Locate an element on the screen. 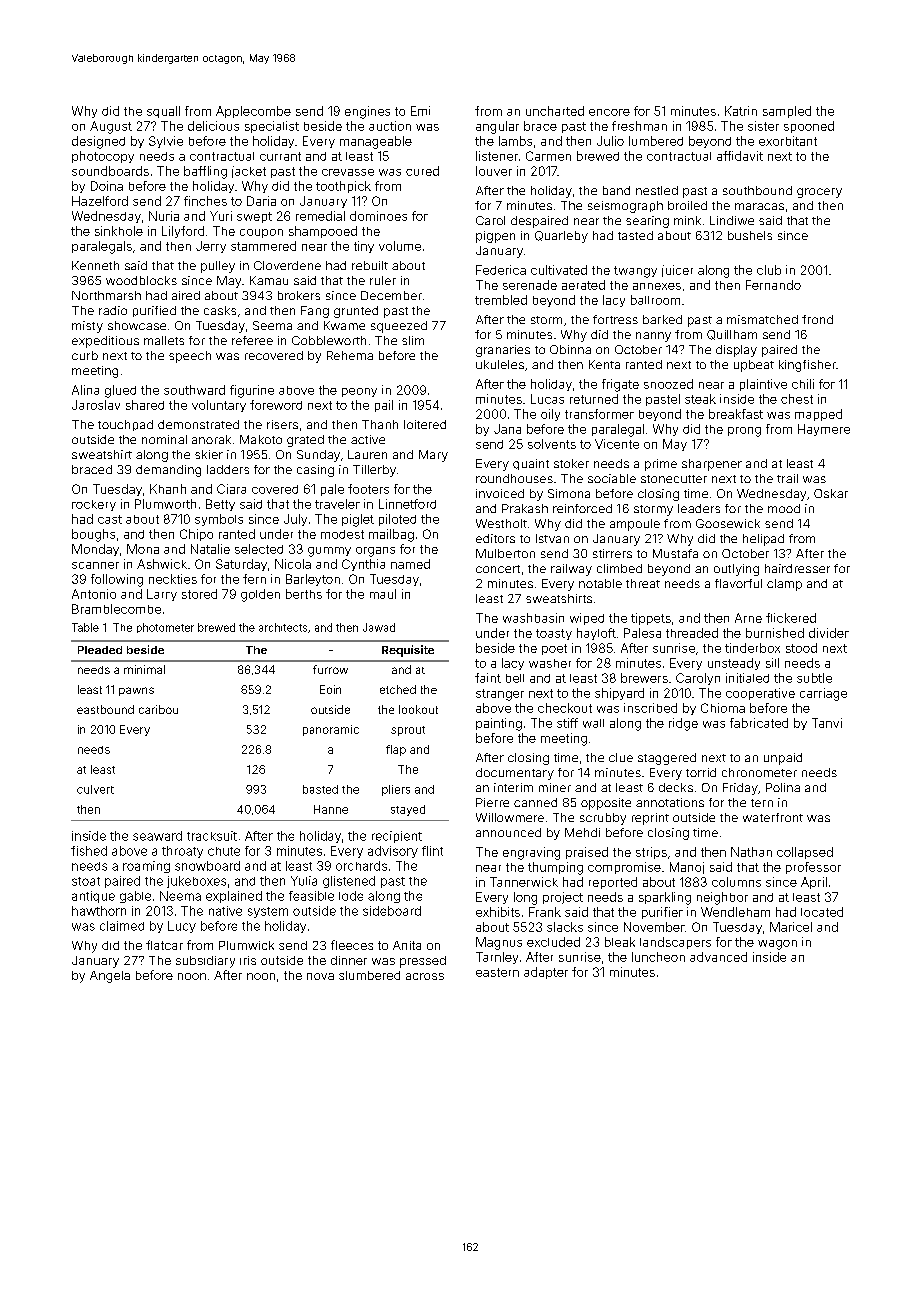 Image resolution: width=924 pixels, height=1308 pixels. prong is located at coordinates (744, 432).
